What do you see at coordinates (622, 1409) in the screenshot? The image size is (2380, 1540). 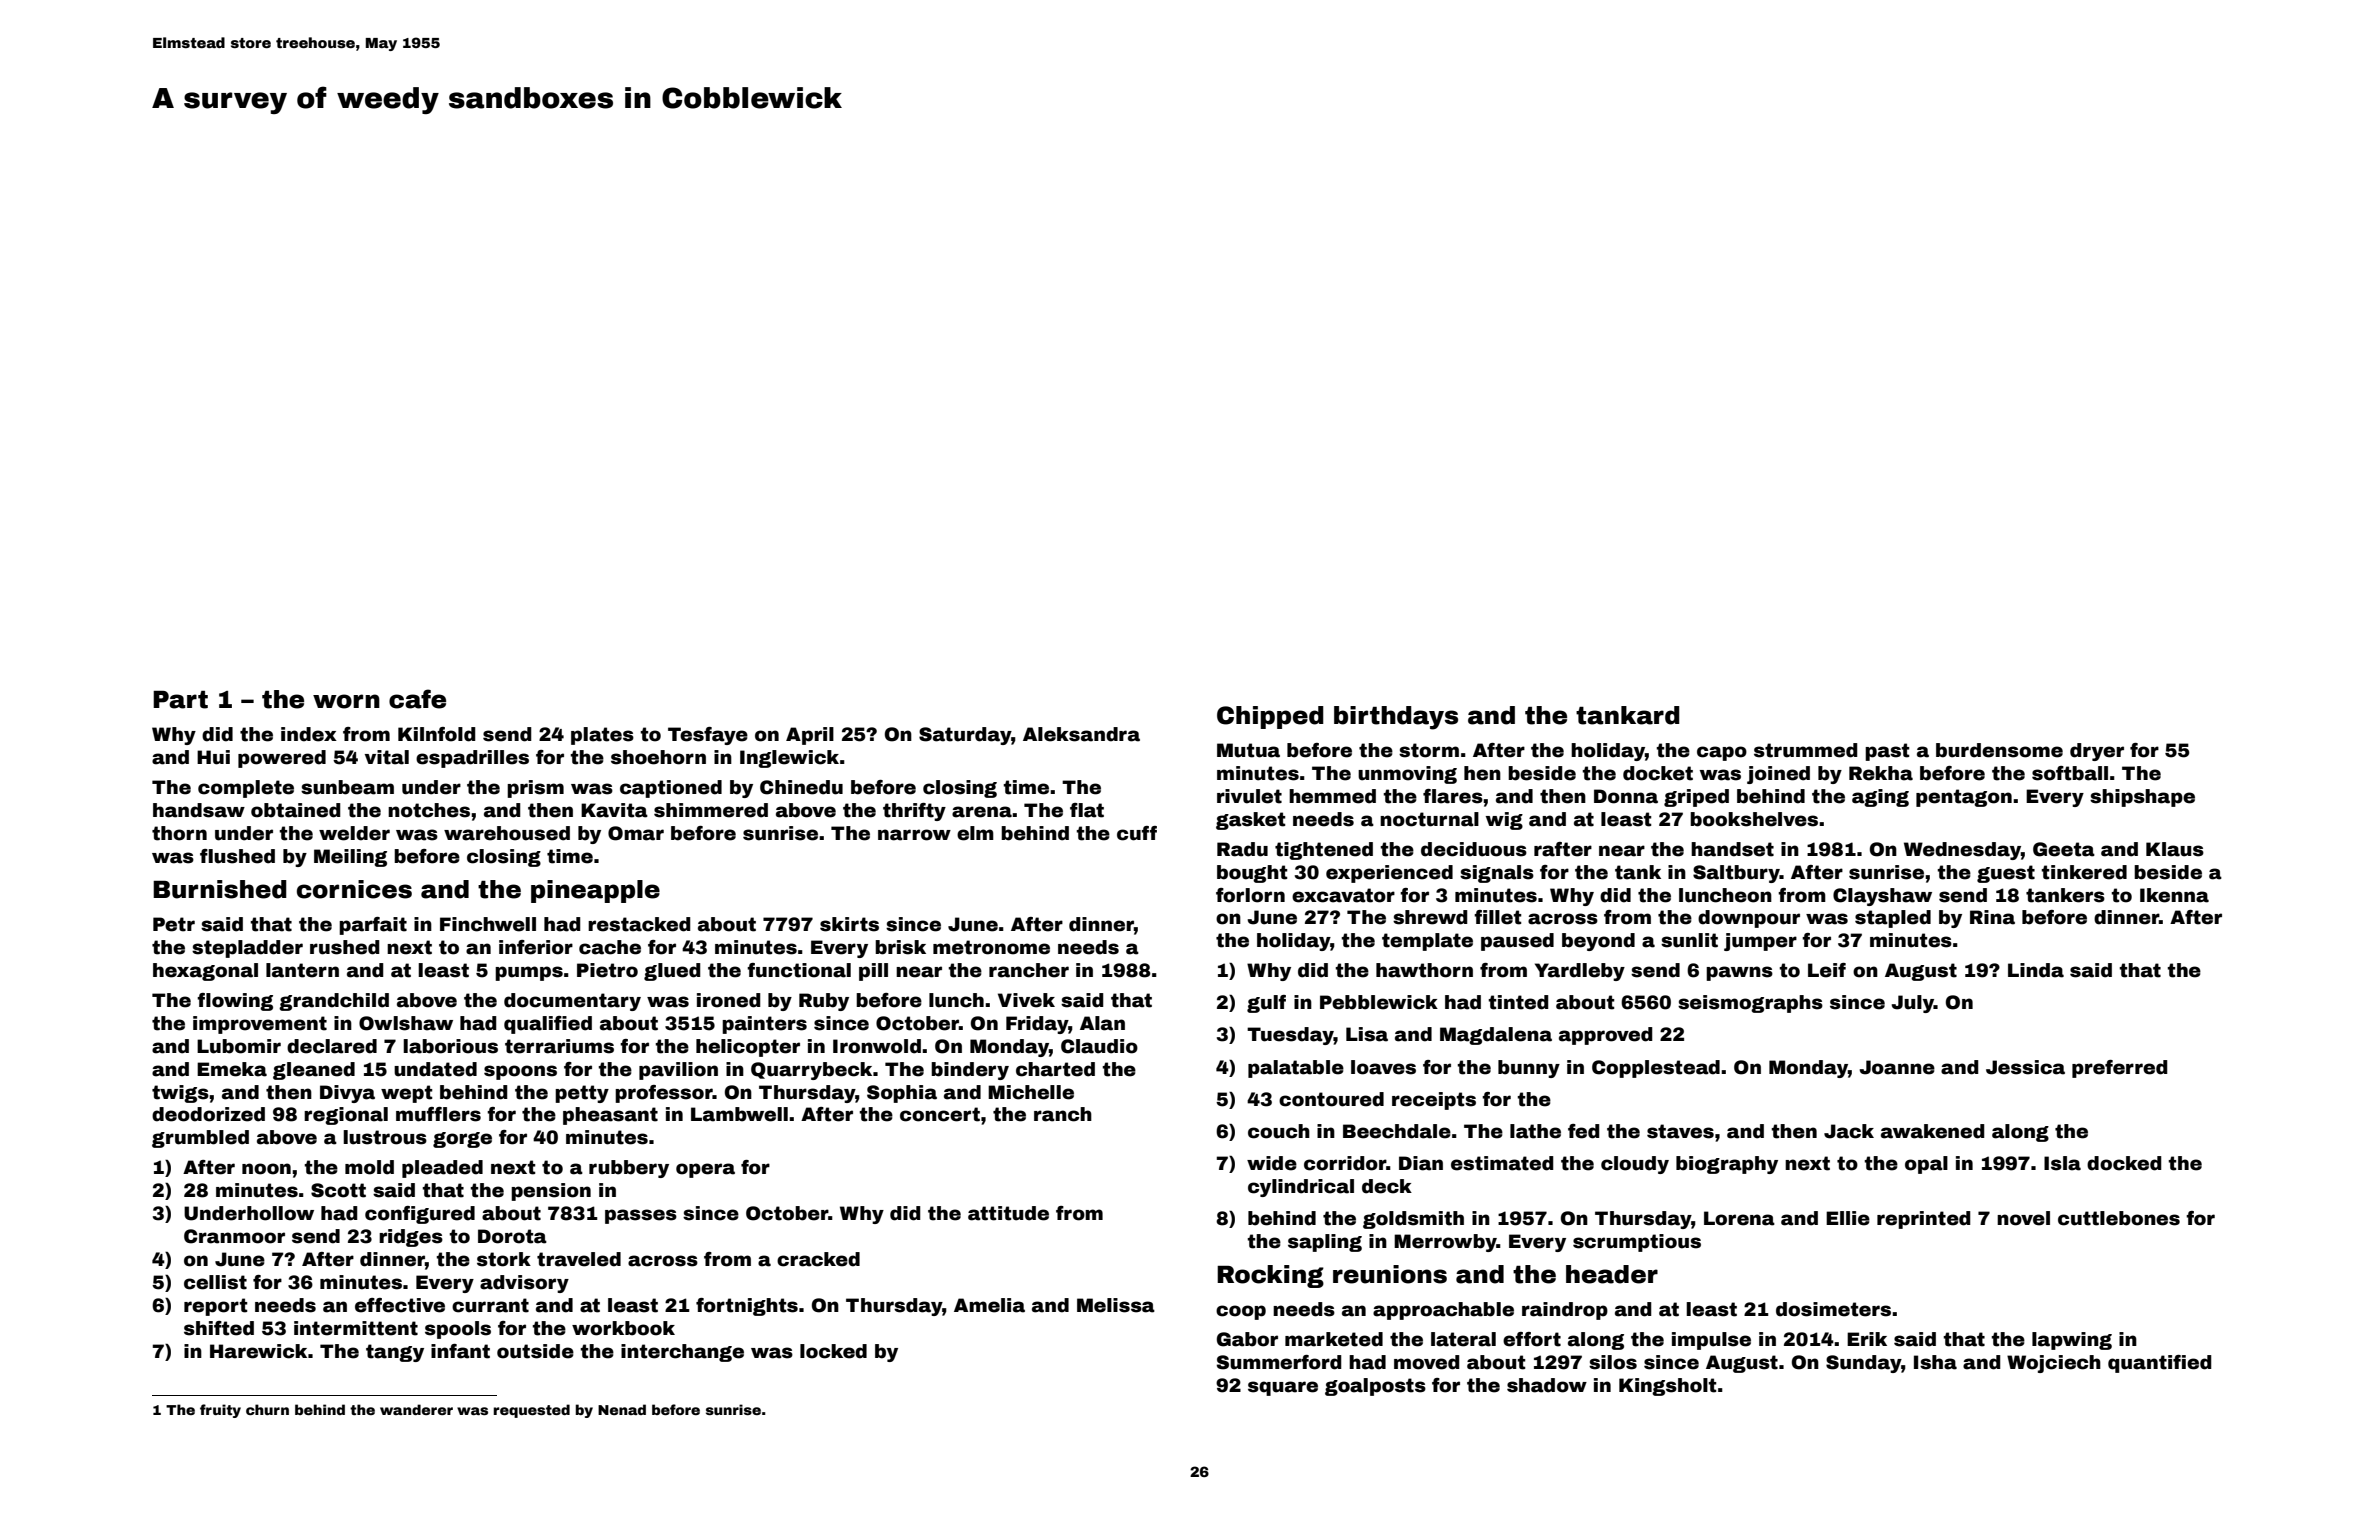 I see `Nenad` at bounding box center [622, 1409].
